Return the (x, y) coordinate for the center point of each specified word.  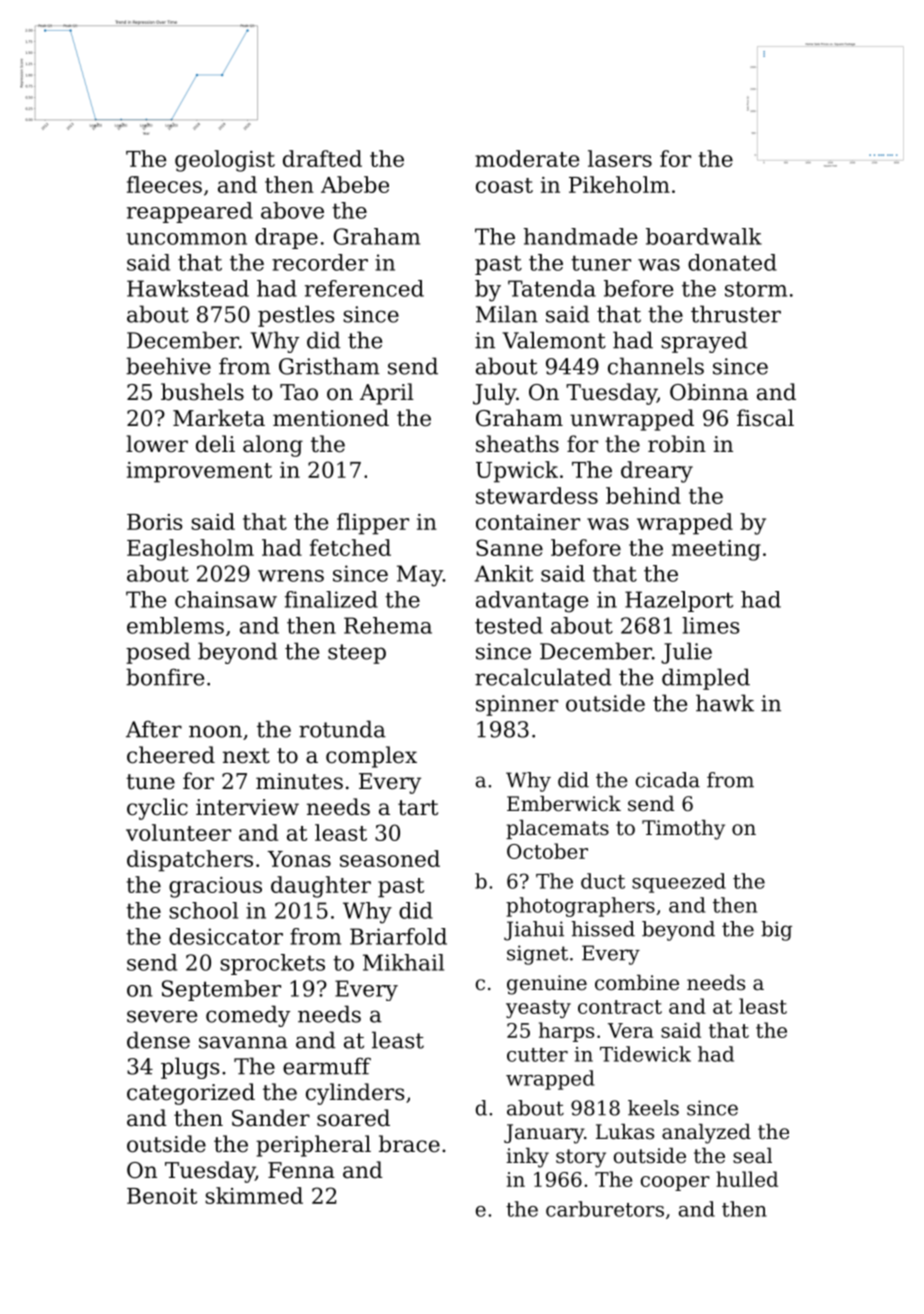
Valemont (554, 340)
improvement (199, 472)
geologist (225, 161)
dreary (657, 472)
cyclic (157, 809)
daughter (321, 887)
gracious (215, 887)
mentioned (331, 418)
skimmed (254, 1195)
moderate (527, 158)
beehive (168, 366)
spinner (517, 705)
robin (677, 444)
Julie (686, 653)
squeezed (679, 883)
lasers (620, 158)
